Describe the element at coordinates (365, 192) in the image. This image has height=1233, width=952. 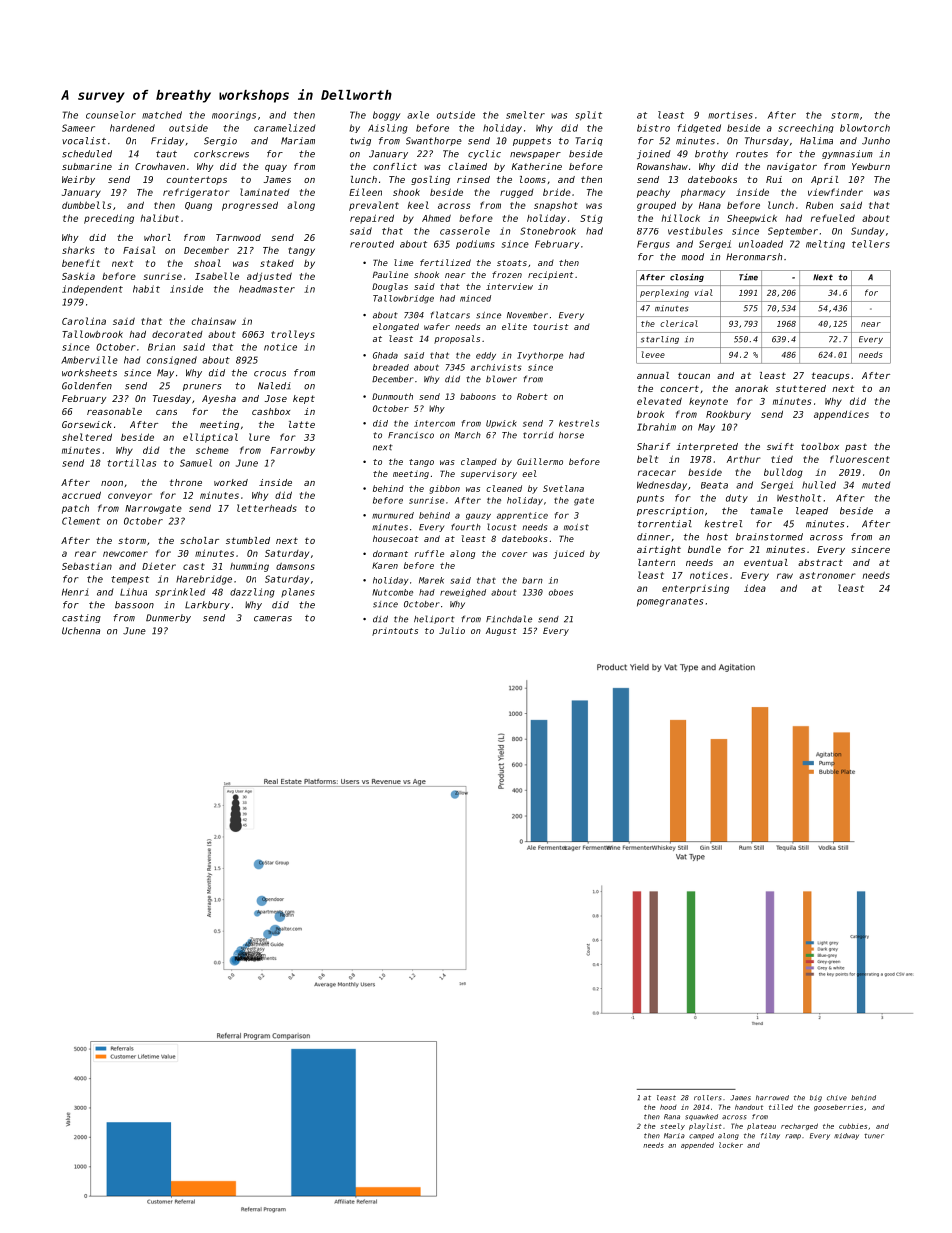
I see `Eileen` at that location.
